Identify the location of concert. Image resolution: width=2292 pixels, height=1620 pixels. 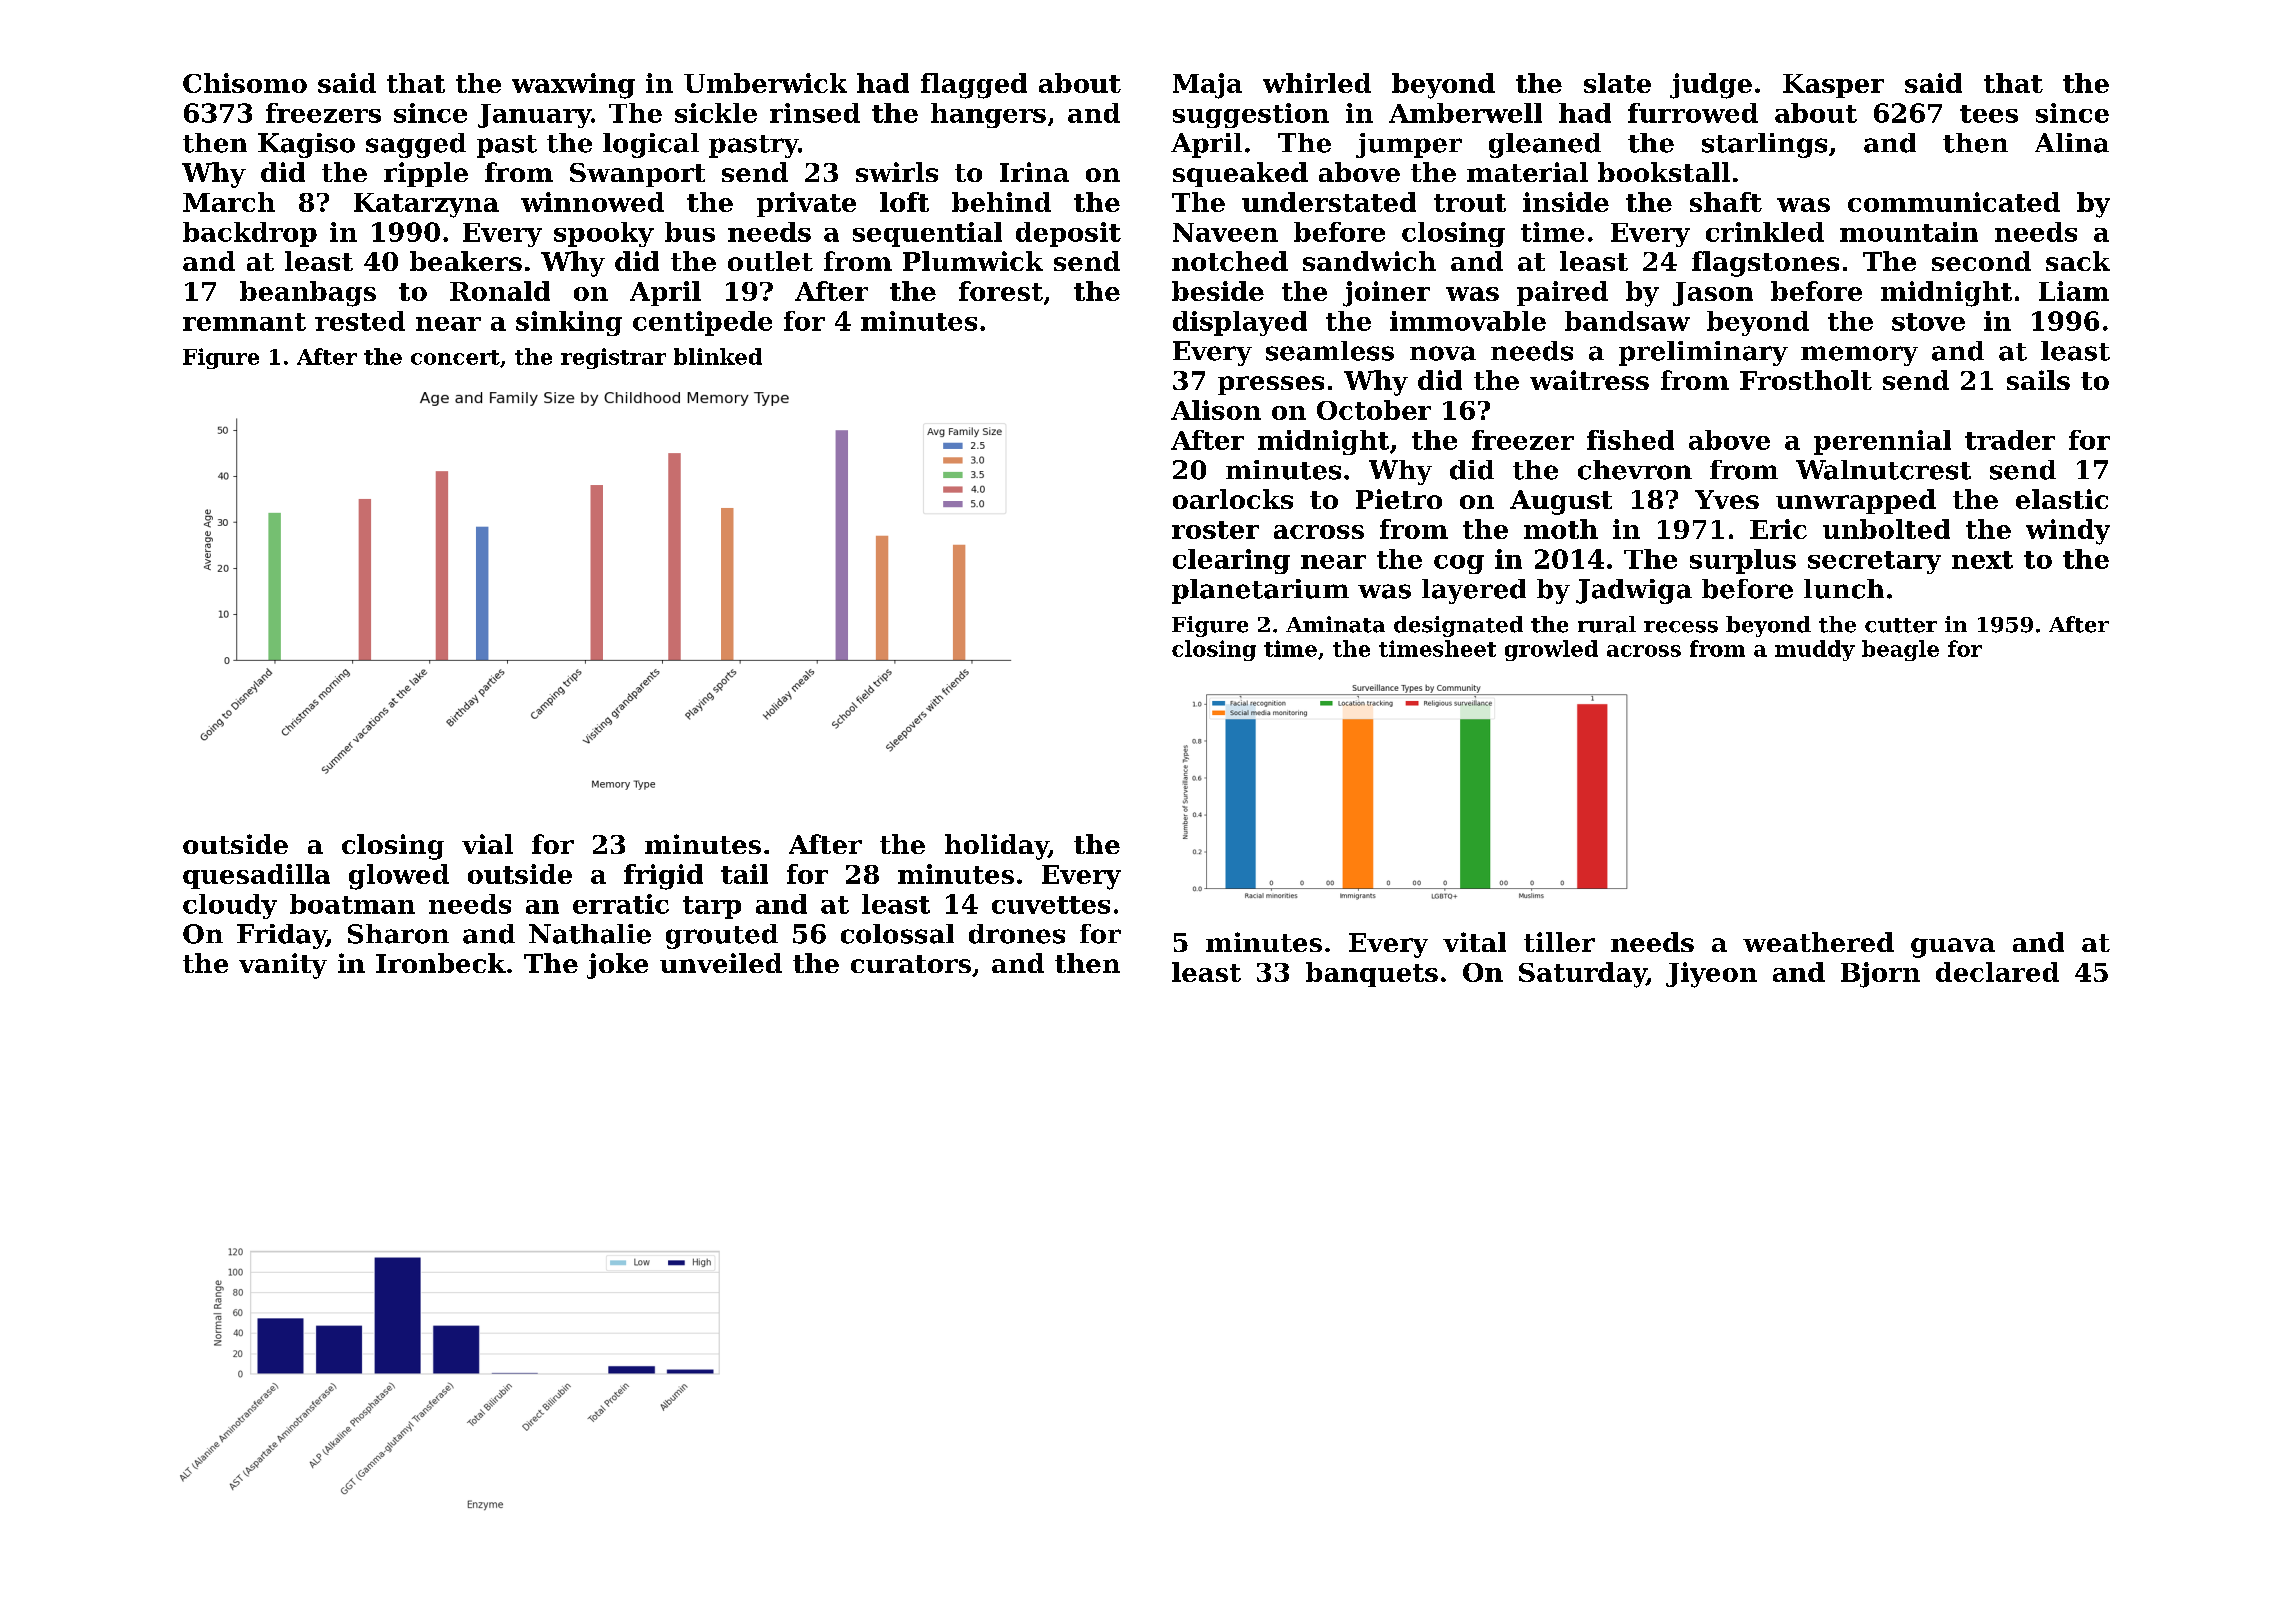
(455, 357).
